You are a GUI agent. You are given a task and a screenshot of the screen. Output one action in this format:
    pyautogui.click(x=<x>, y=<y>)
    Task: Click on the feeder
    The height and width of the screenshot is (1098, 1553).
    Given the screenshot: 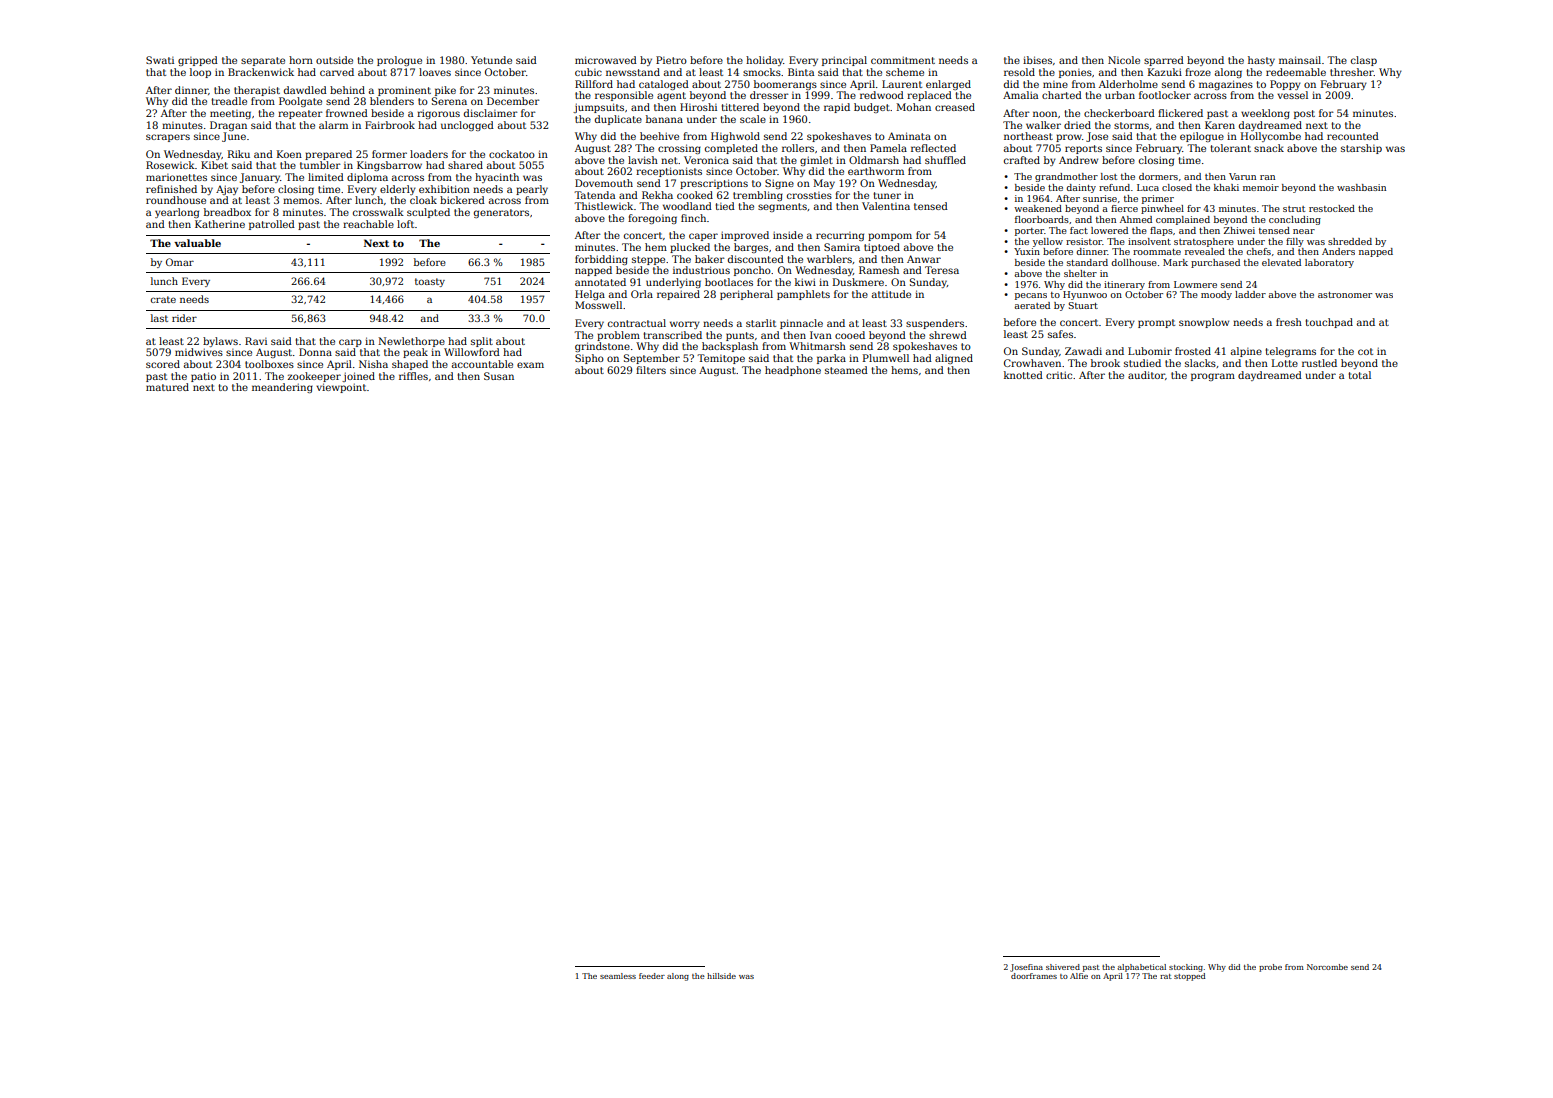 What is the action you would take?
    pyautogui.click(x=652, y=976)
